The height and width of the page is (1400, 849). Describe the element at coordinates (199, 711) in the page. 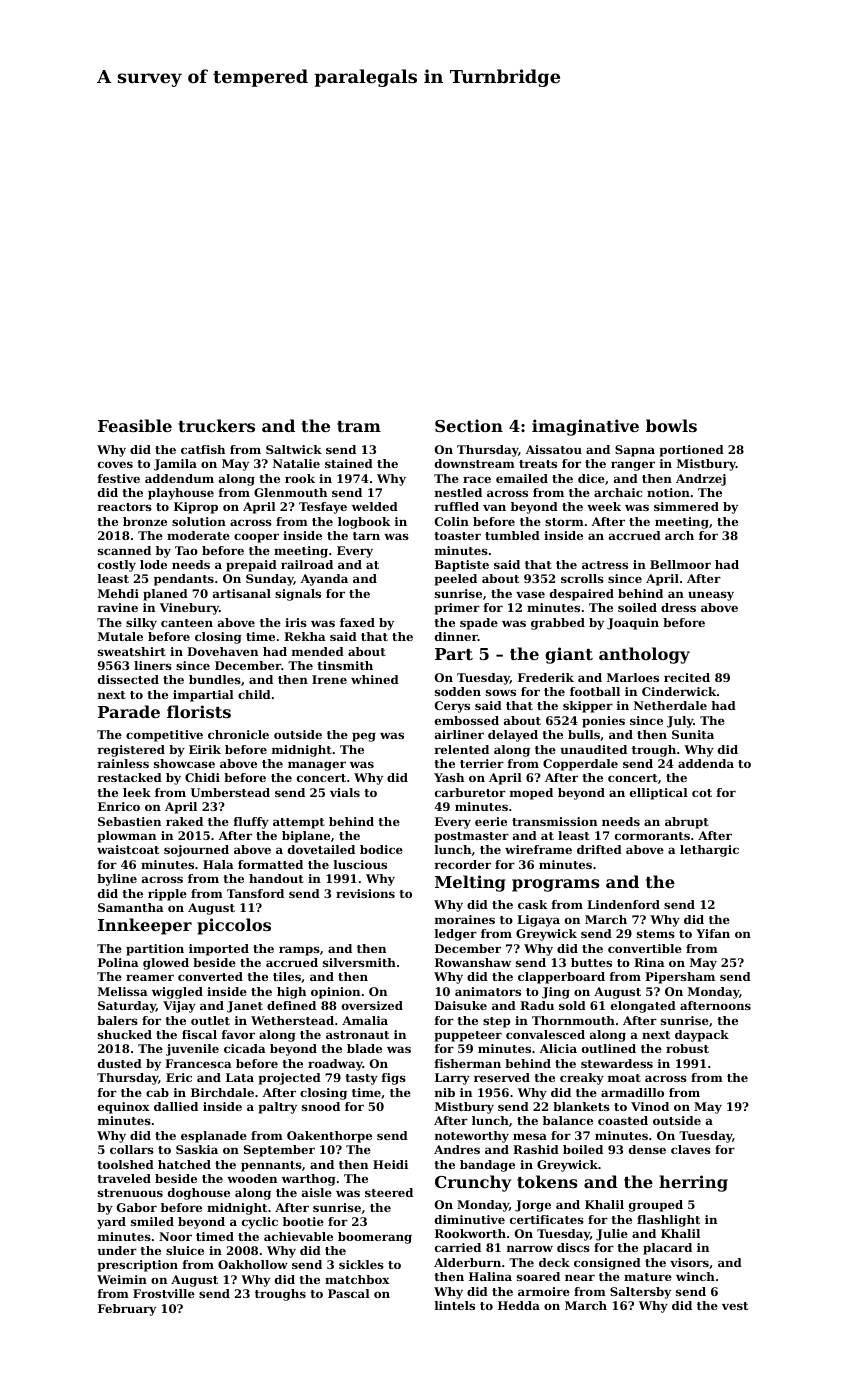

I see `florists` at that location.
